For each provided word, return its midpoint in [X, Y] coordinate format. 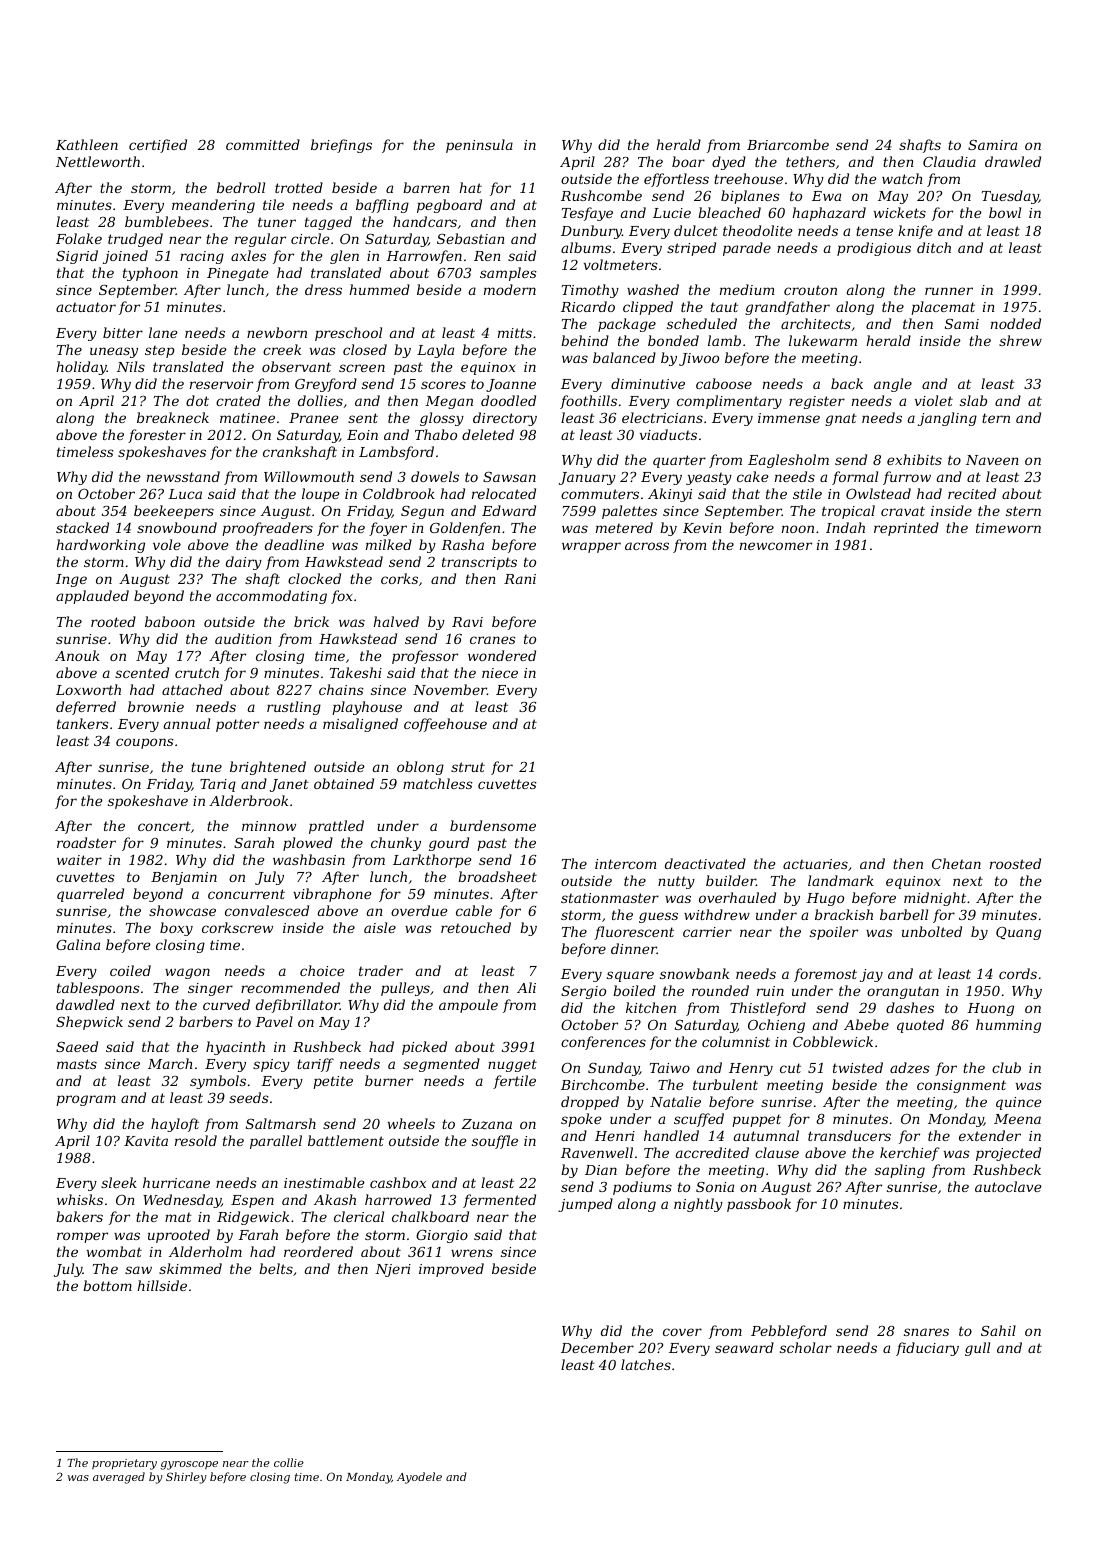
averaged [119, 1478]
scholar [806, 1347]
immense [789, 418]
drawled [1013, 161]
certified [158, 146]
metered [624, 527]
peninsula [479, 146]
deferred [86, 708]
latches [646, 1364]
